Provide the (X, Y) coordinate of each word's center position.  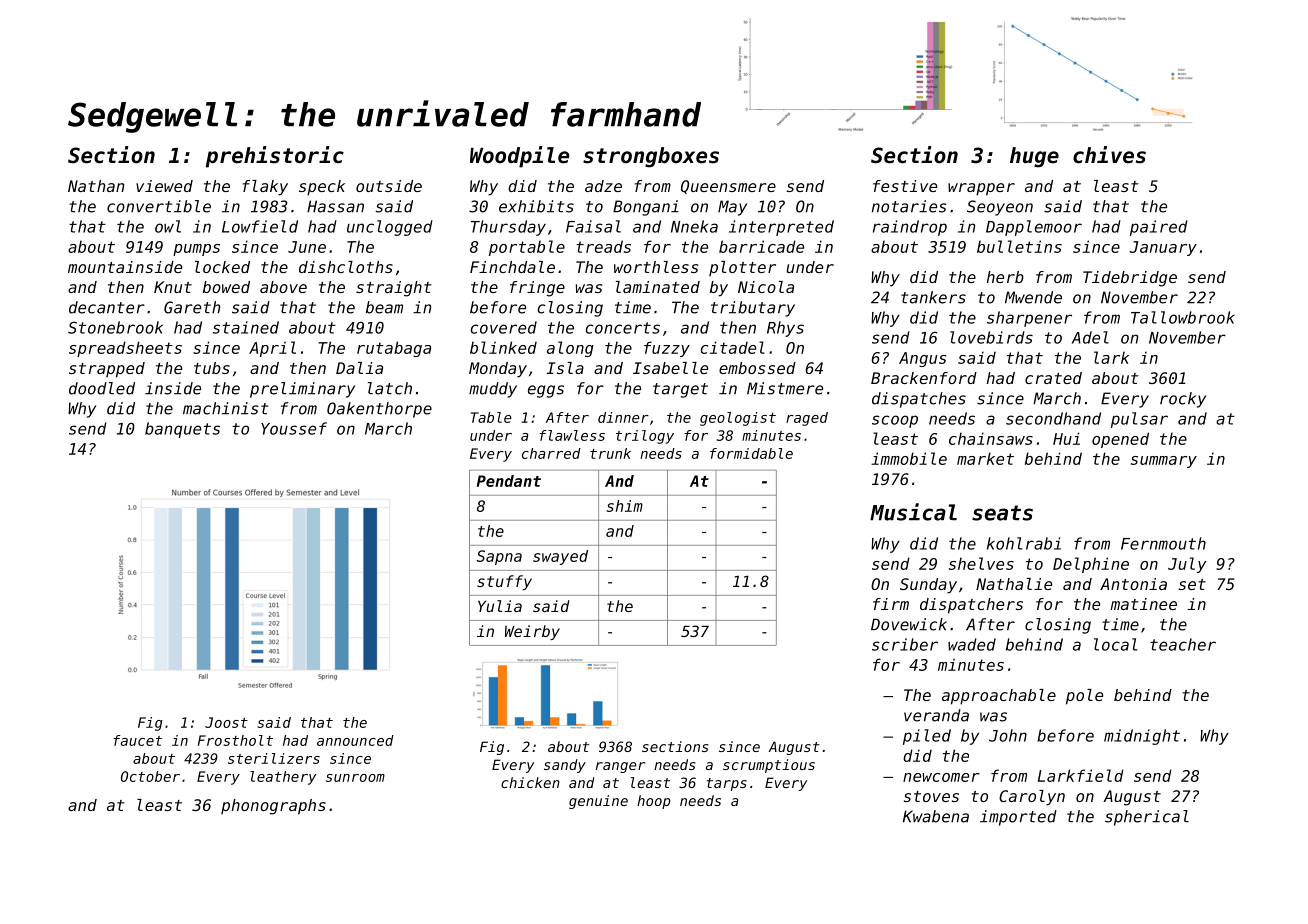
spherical (1147, 818)
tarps (727, 784)
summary (1164, 462)
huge (1034, 157)
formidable (751, 453)
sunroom (355, 778)
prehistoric (275, 157)
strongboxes (651, 157)
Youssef (294, 428)
